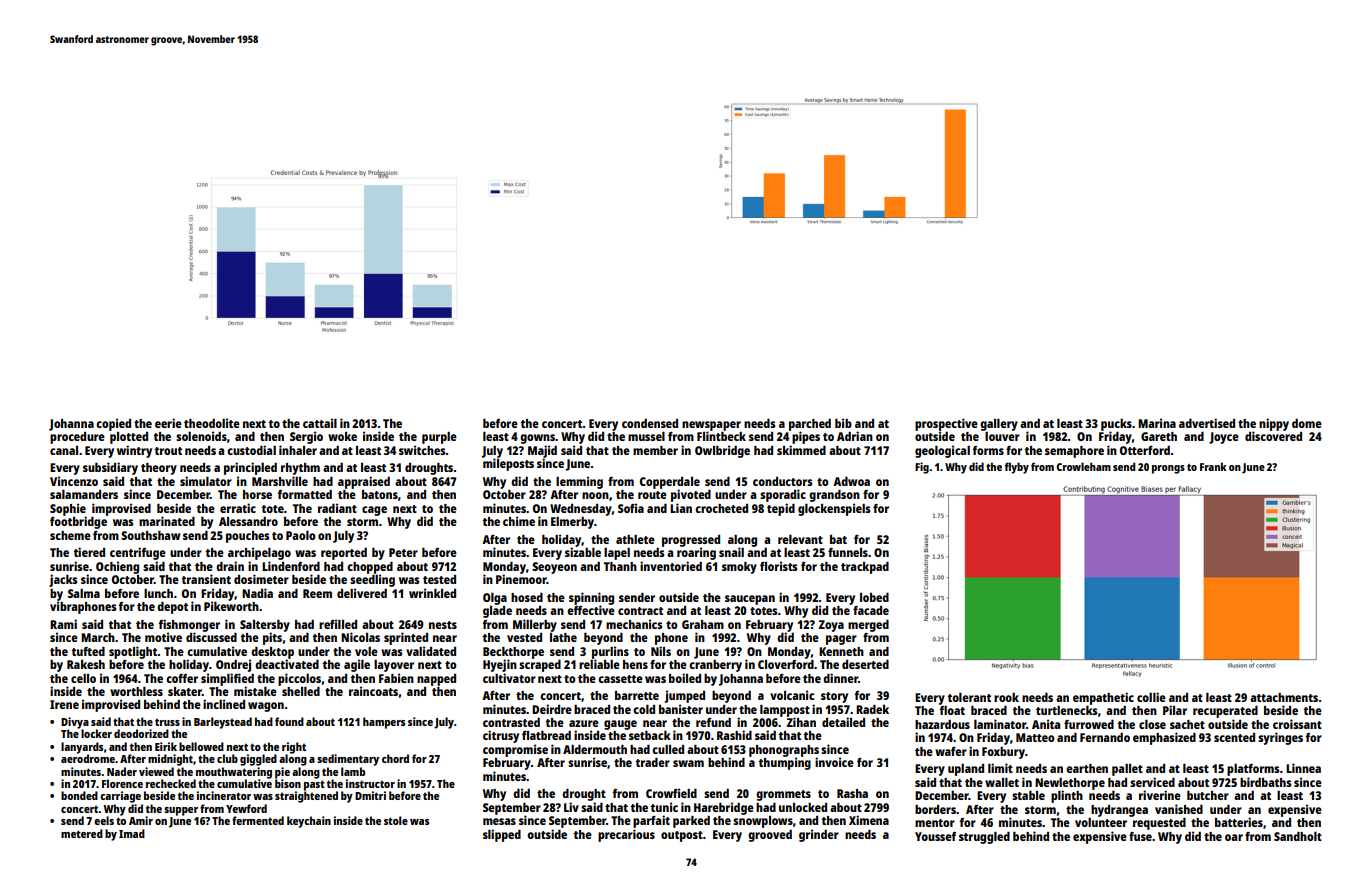  Describe the element at coordinates (806, 437) in the document. I see `pipes` at that location.
